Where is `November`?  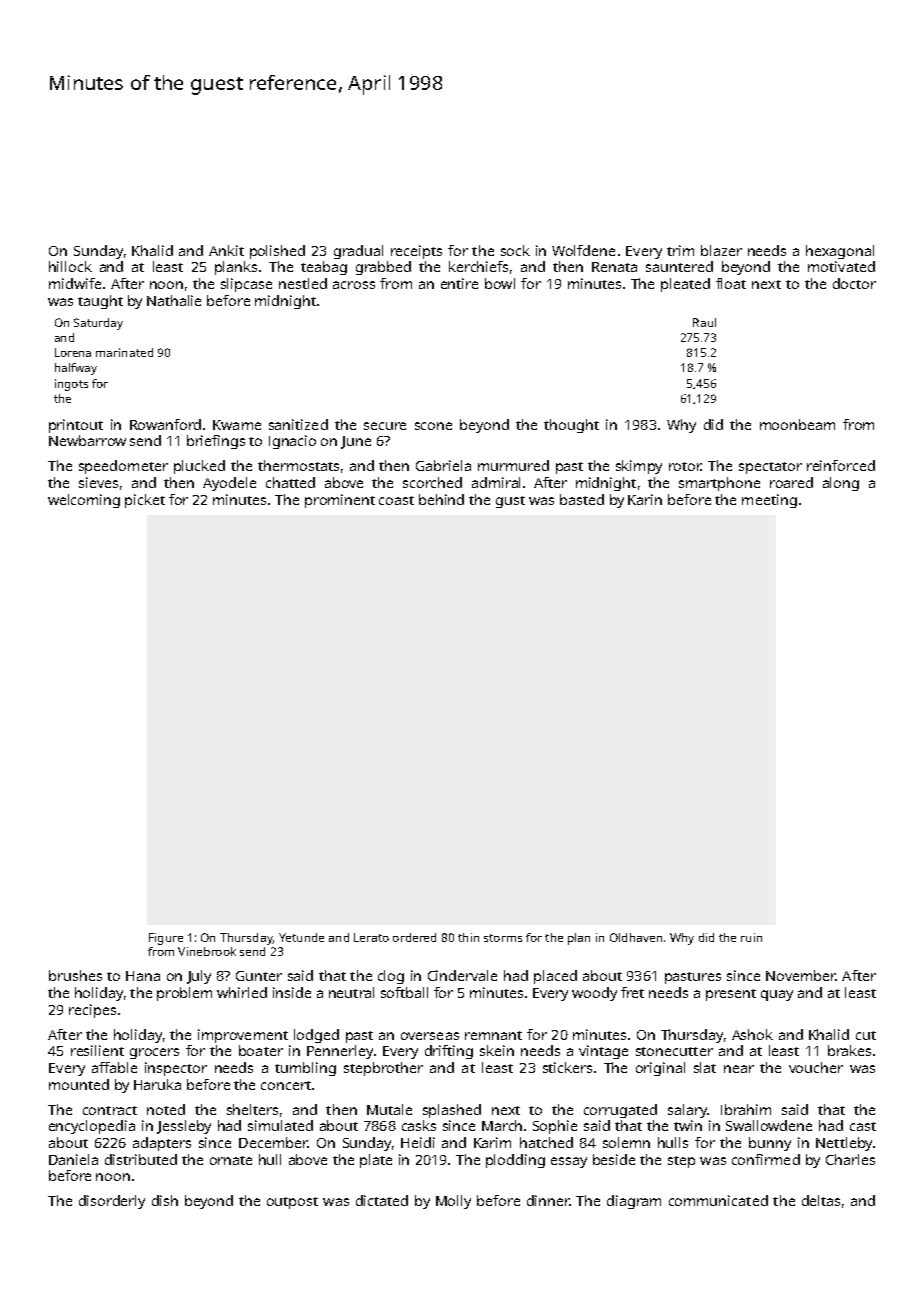 November is located at coordinates (801, 975).
